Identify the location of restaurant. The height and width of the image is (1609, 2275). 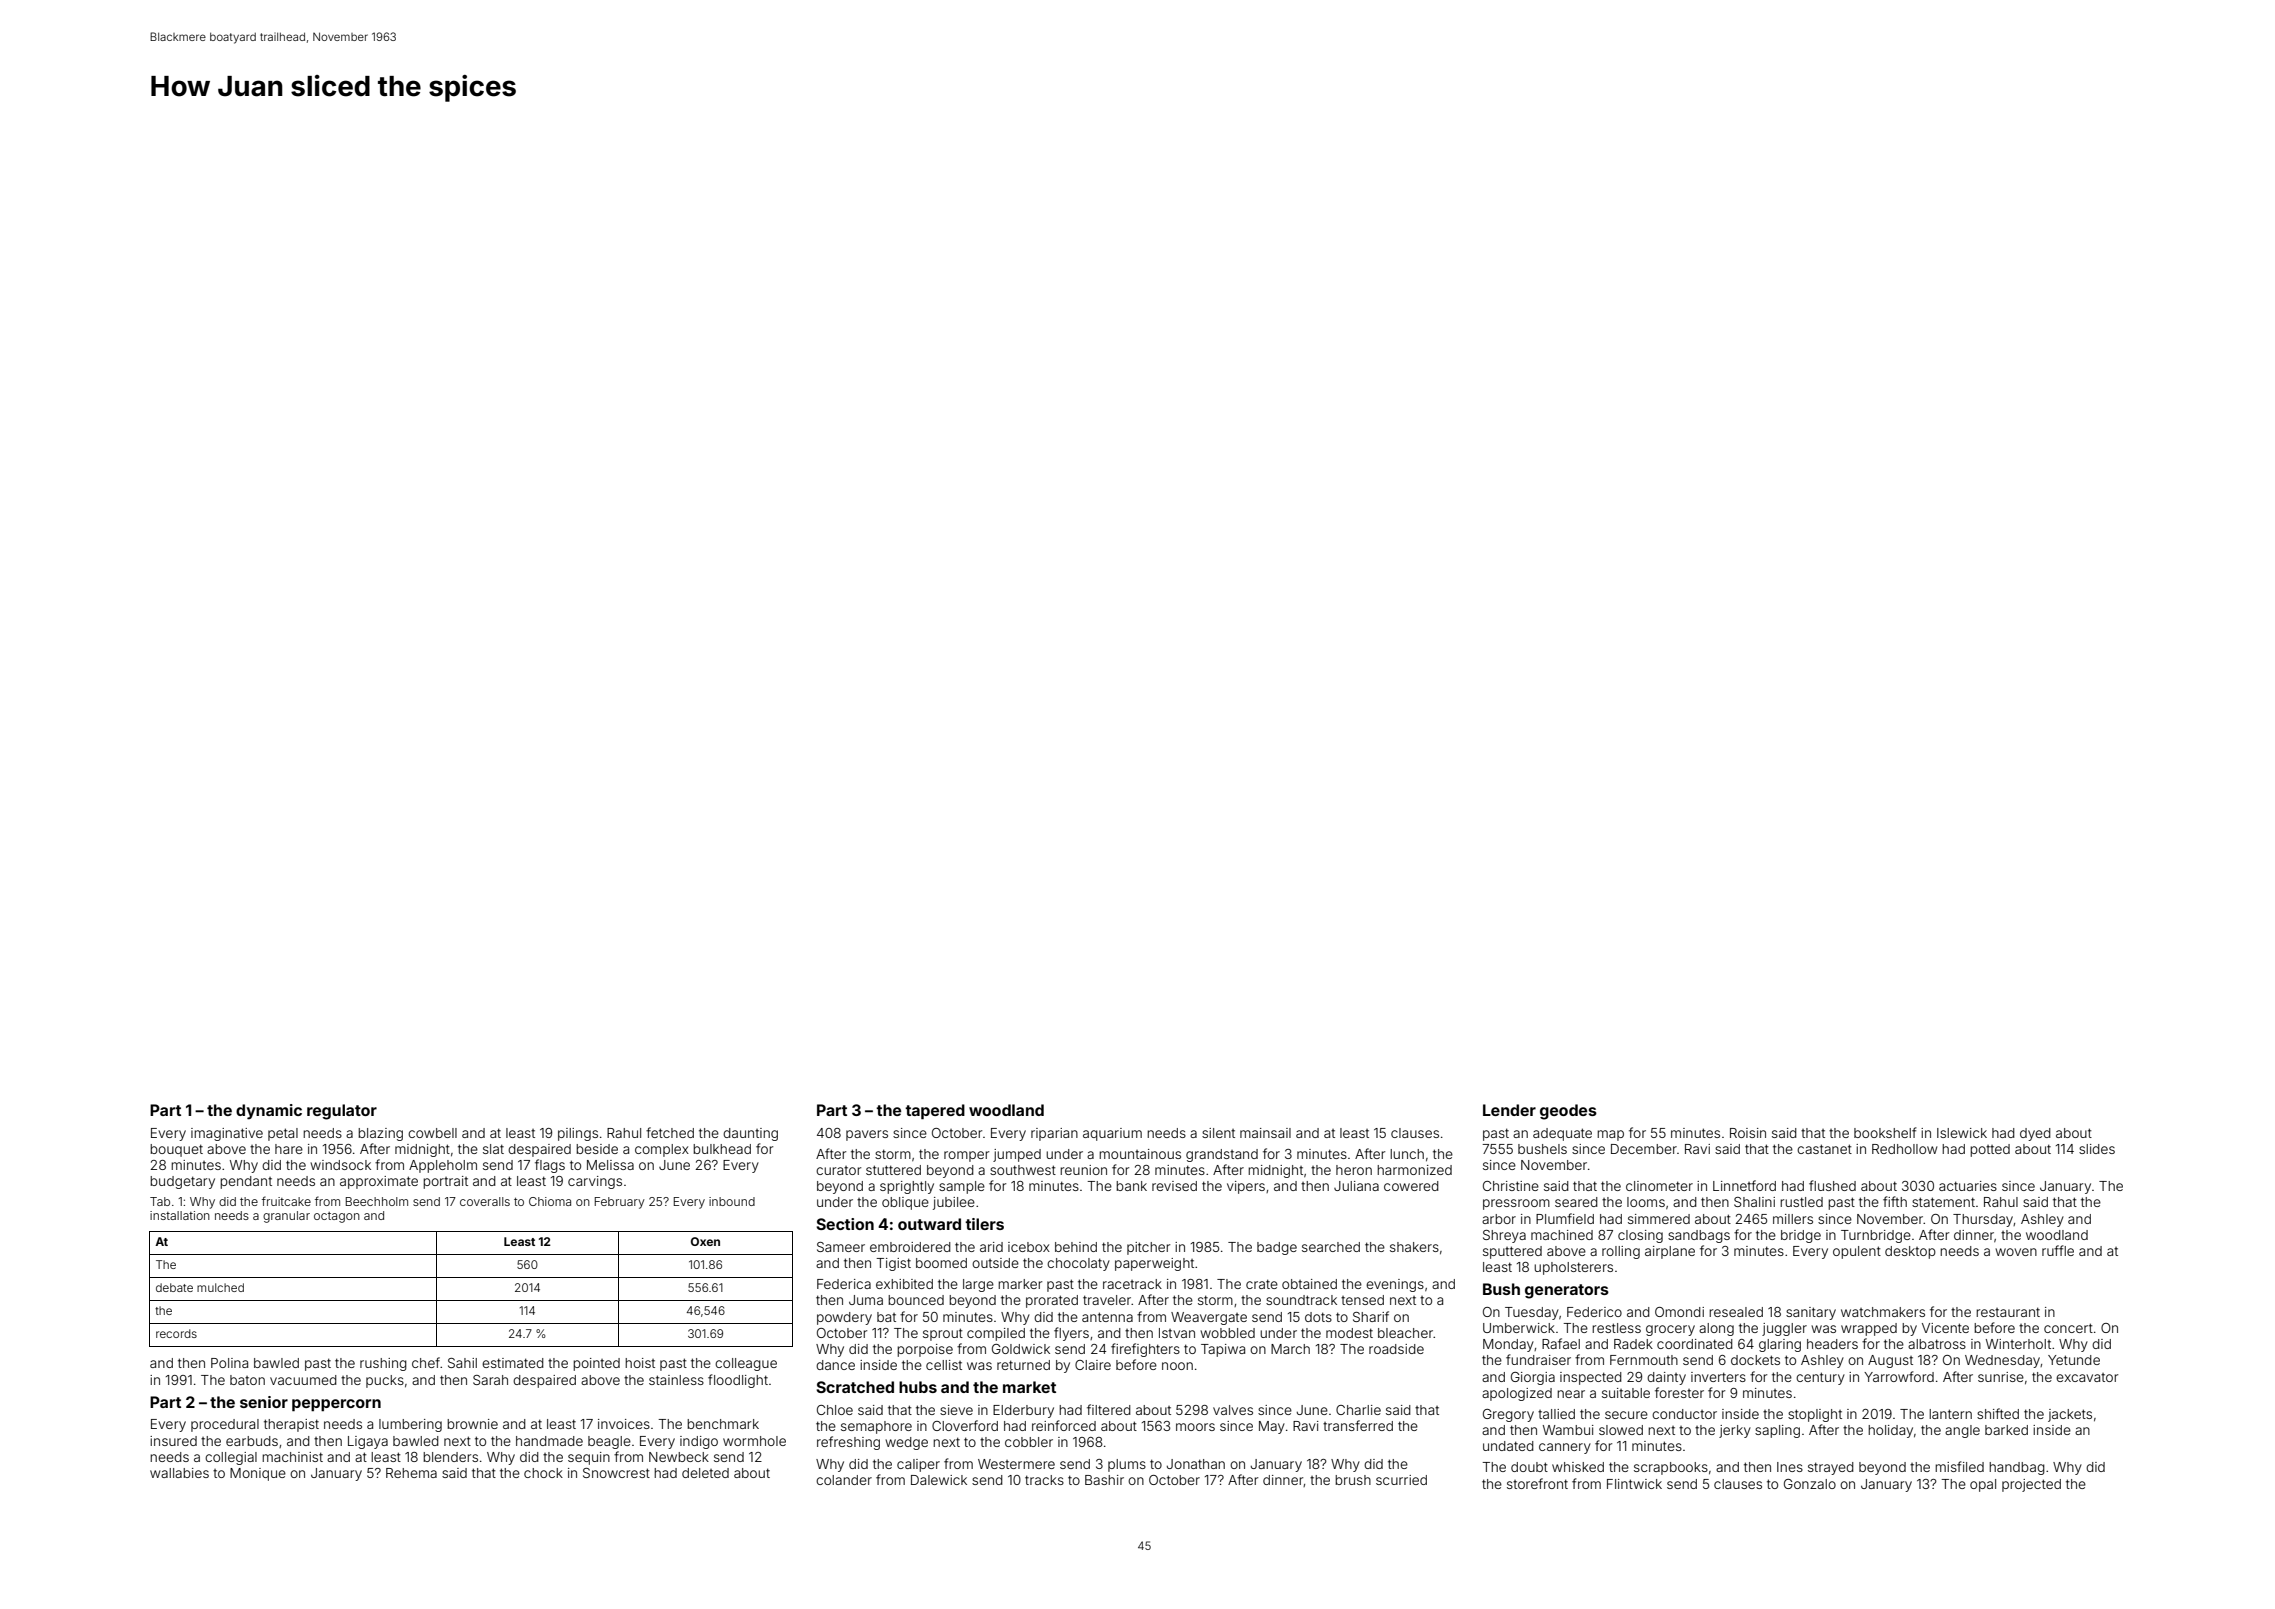
(2008, 1312).
